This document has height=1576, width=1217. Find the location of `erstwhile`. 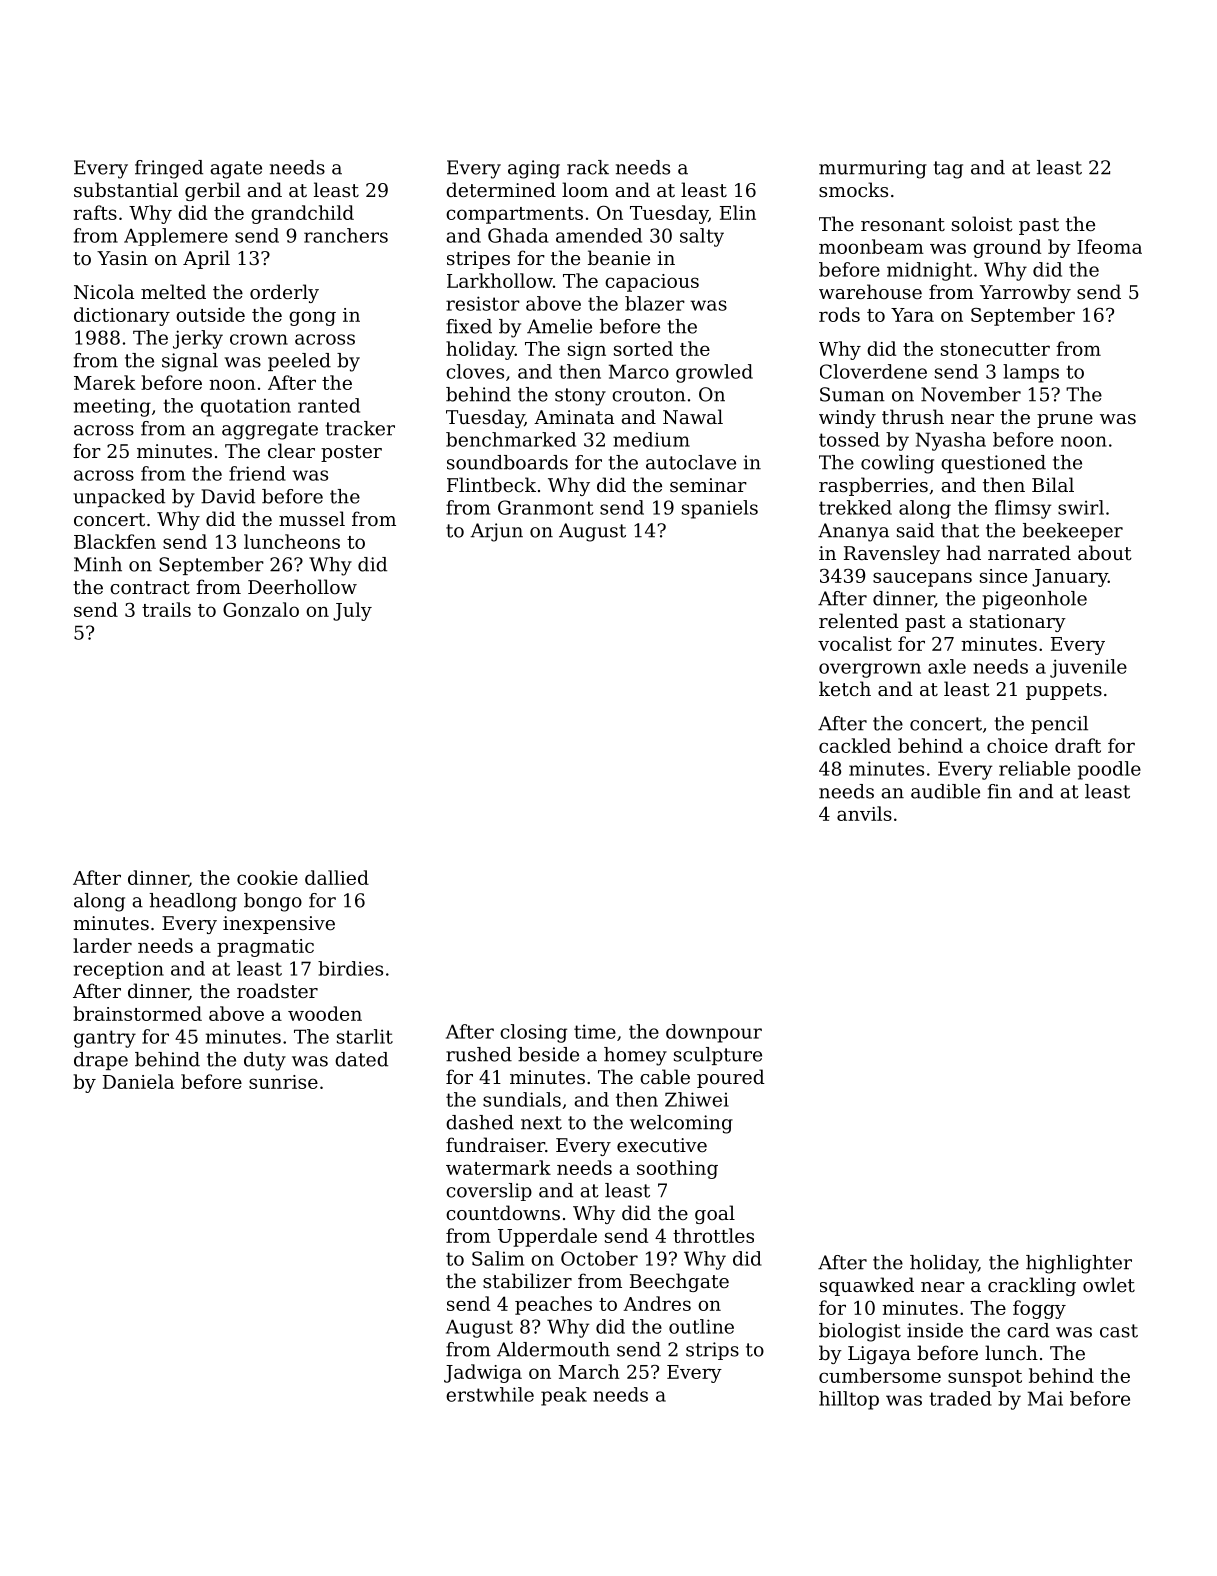

erstwhile is located at coordinates (490, 1394).
